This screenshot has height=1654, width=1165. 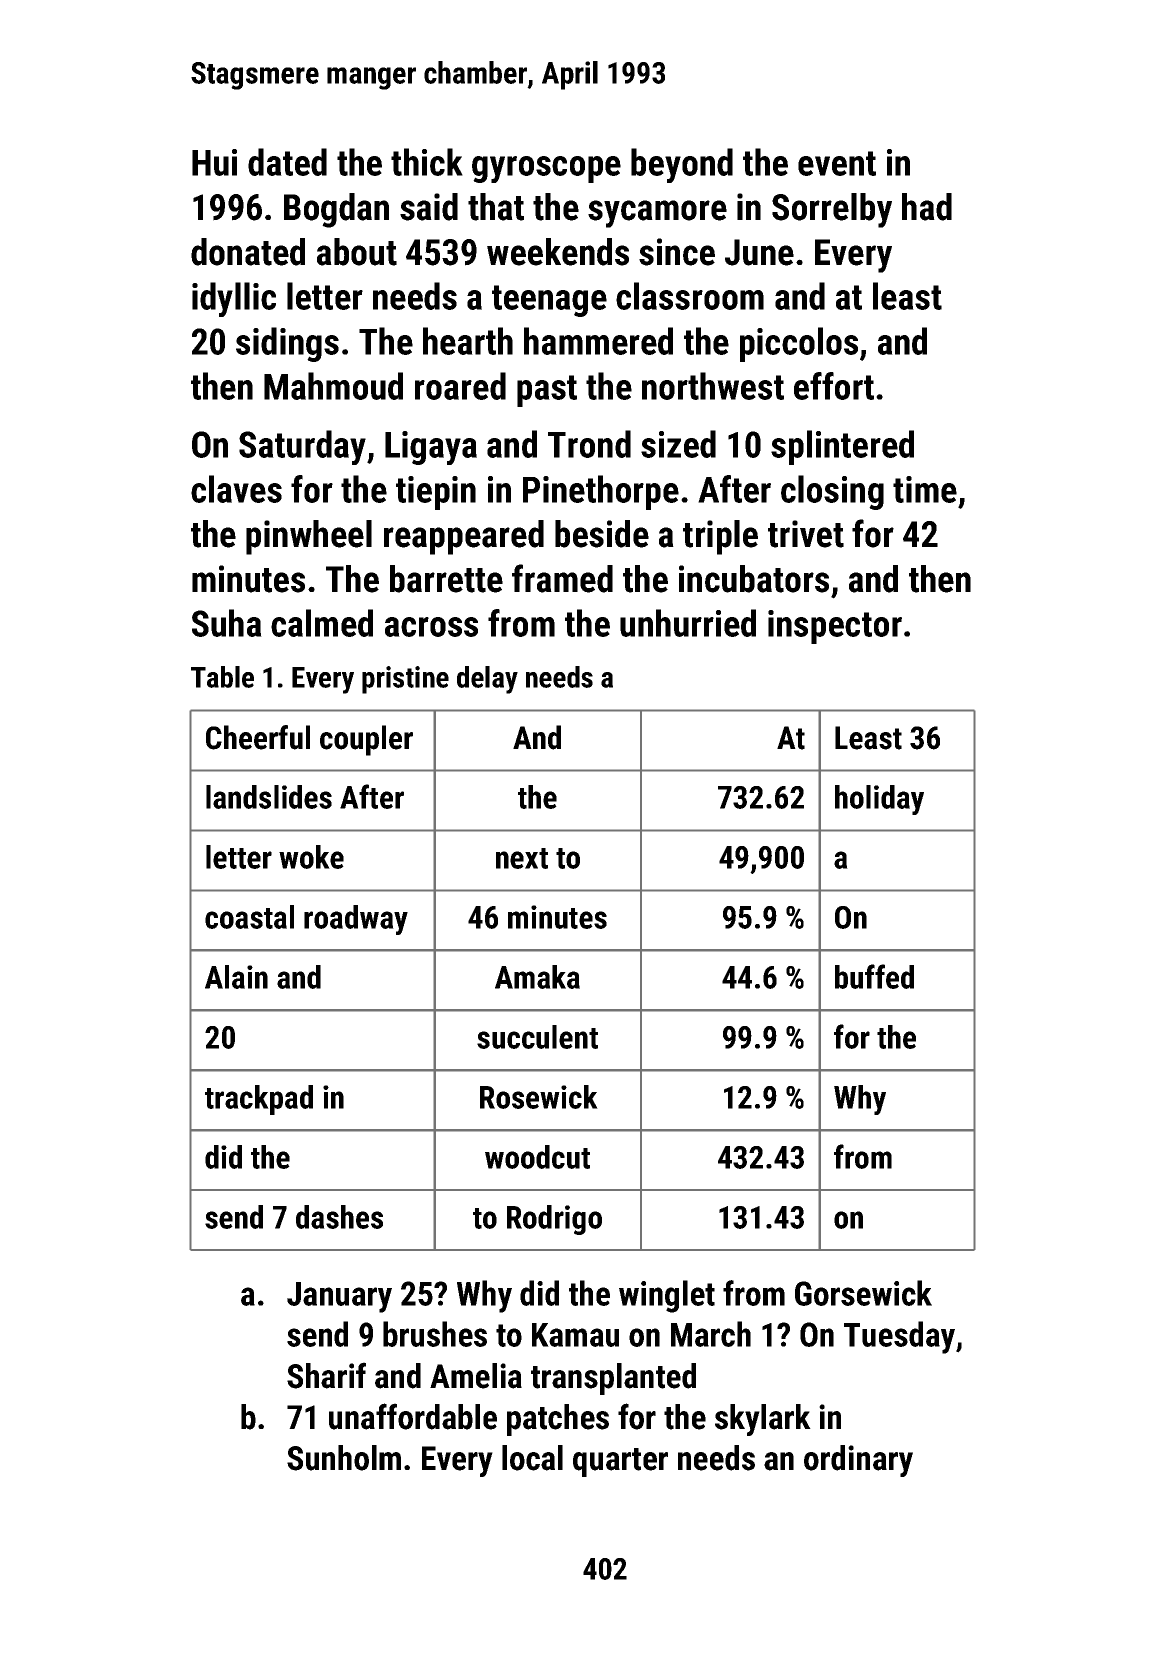 What do you see at coordinates (339, 1297) in the screenshot?
I see `January` at bounding box center [339, 1297].
